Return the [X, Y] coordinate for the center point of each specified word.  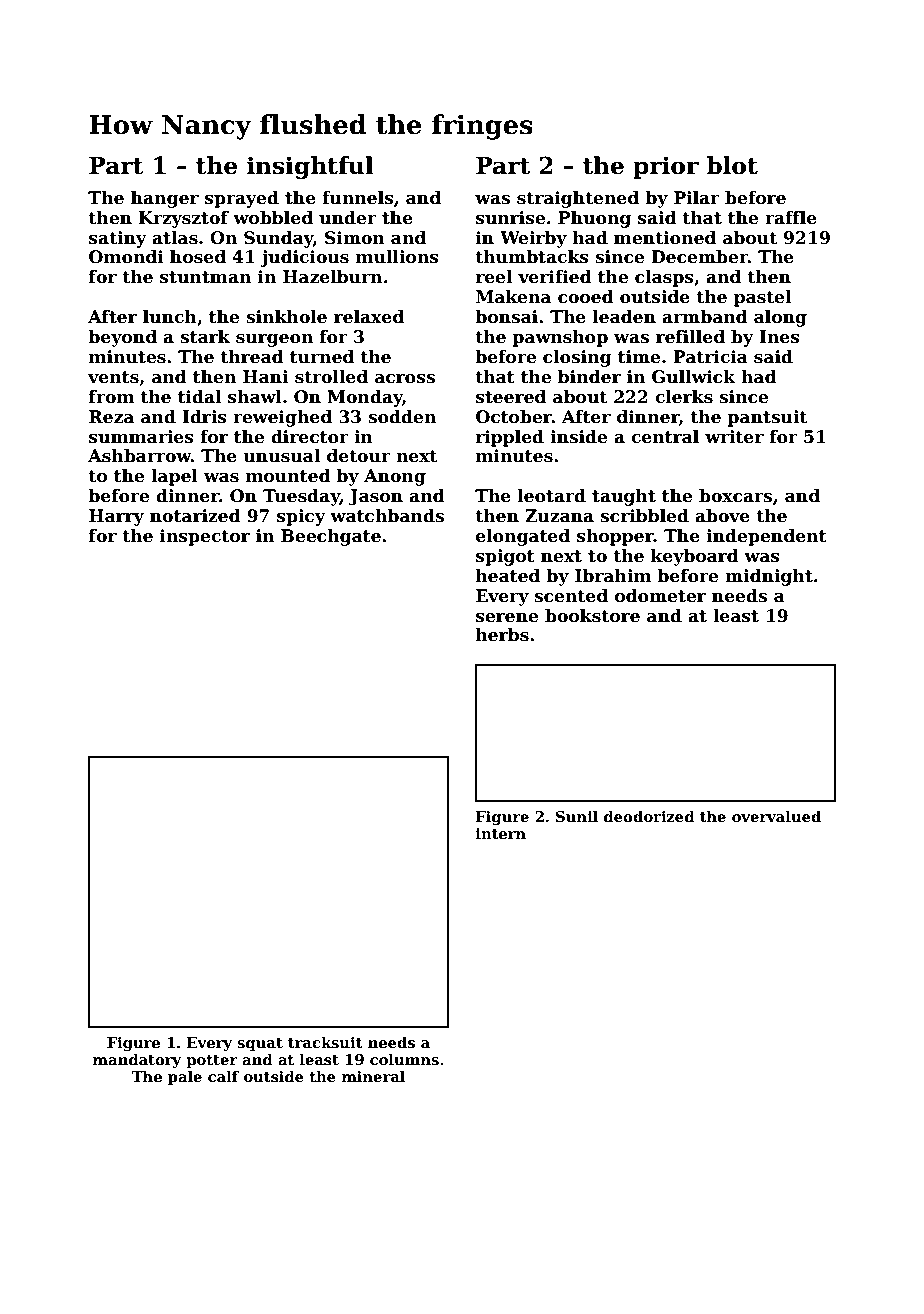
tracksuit [325, 1042]
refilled [690, 337]
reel [494, 277]
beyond [122, 338]
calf [223, 1076]
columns [404, 1059]
